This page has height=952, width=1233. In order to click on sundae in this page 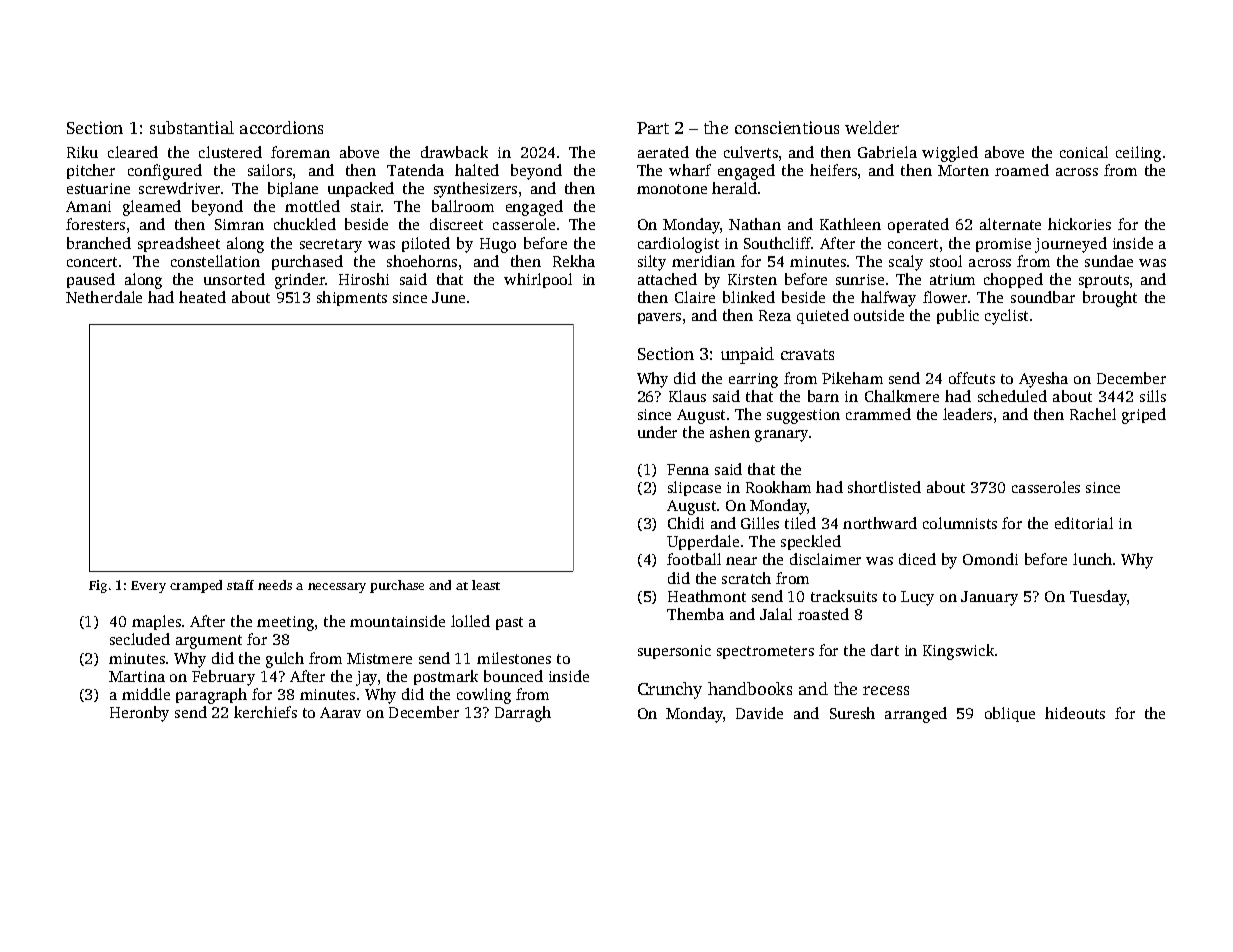, I will do `click(1109, 261)`.
